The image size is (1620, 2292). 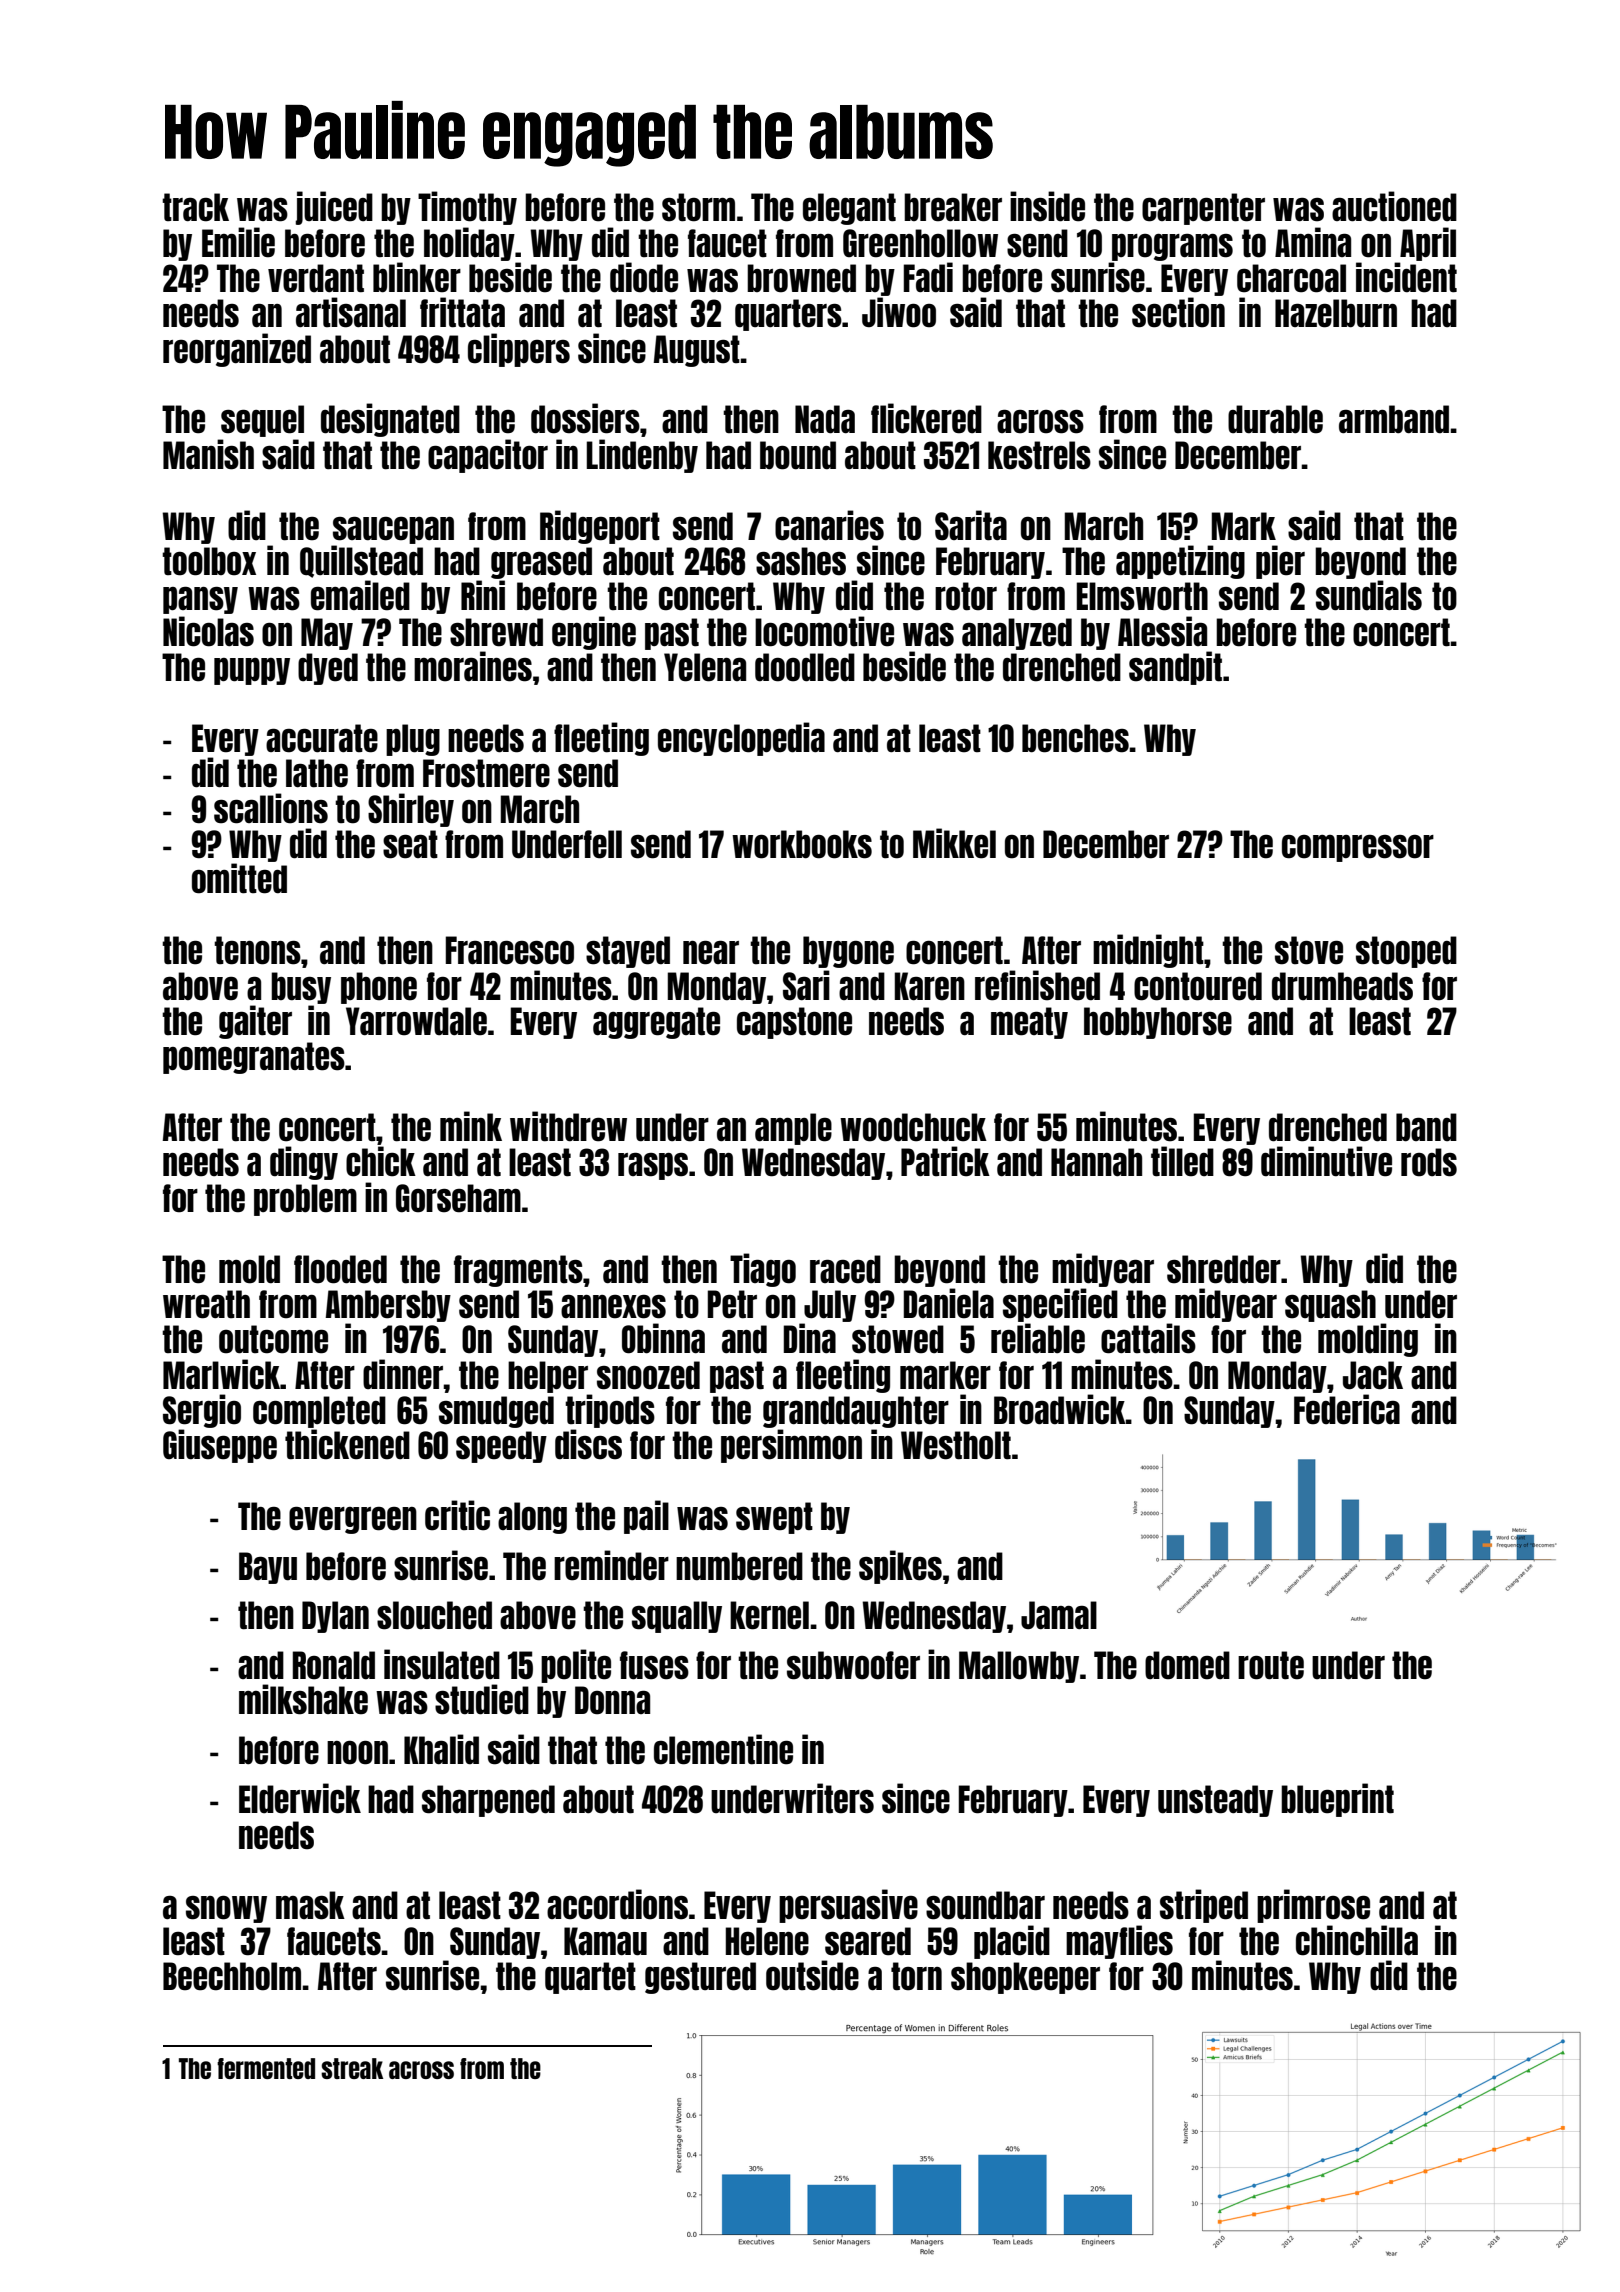 What do you see at coordinates (347, 1444) in the screenshot?
I see `thickened` at bounding box center [347, 1444].
